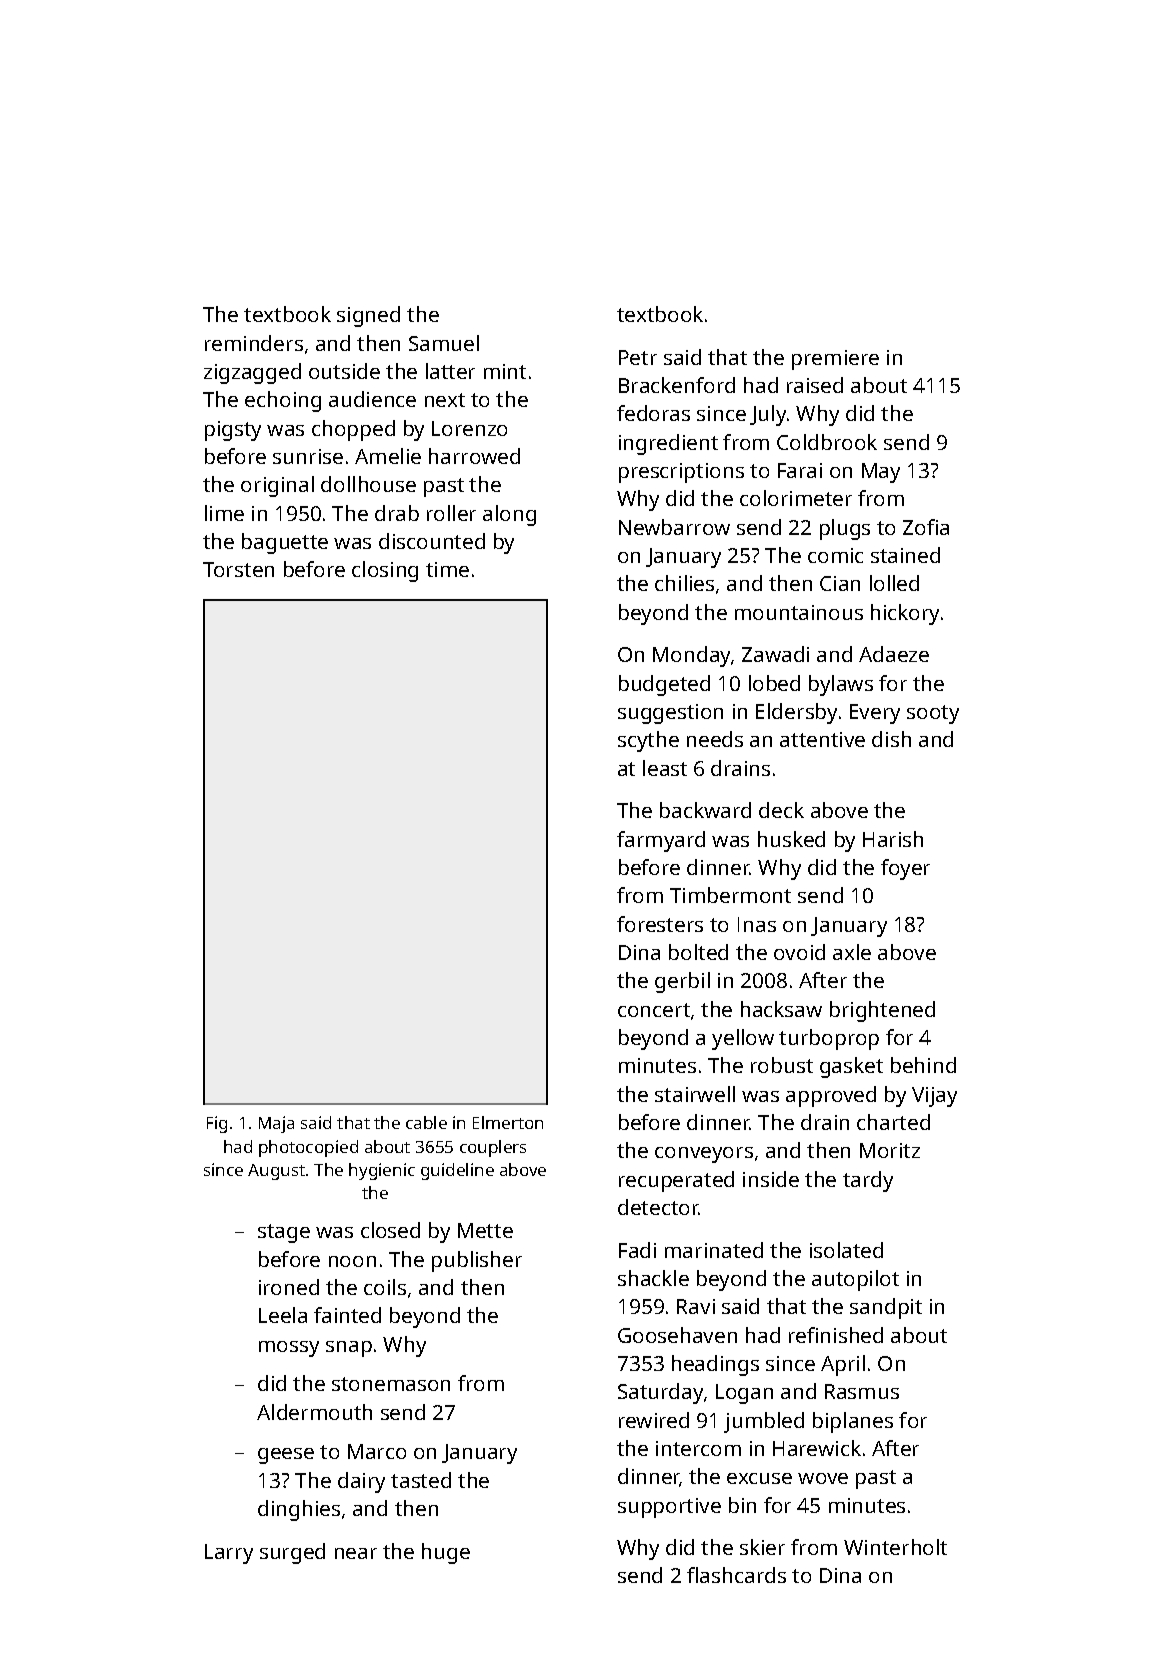 The image size is (1165, 1654). Describe the element at coordinates (796, 498) in the image. I see `colorimeter` at that location.
